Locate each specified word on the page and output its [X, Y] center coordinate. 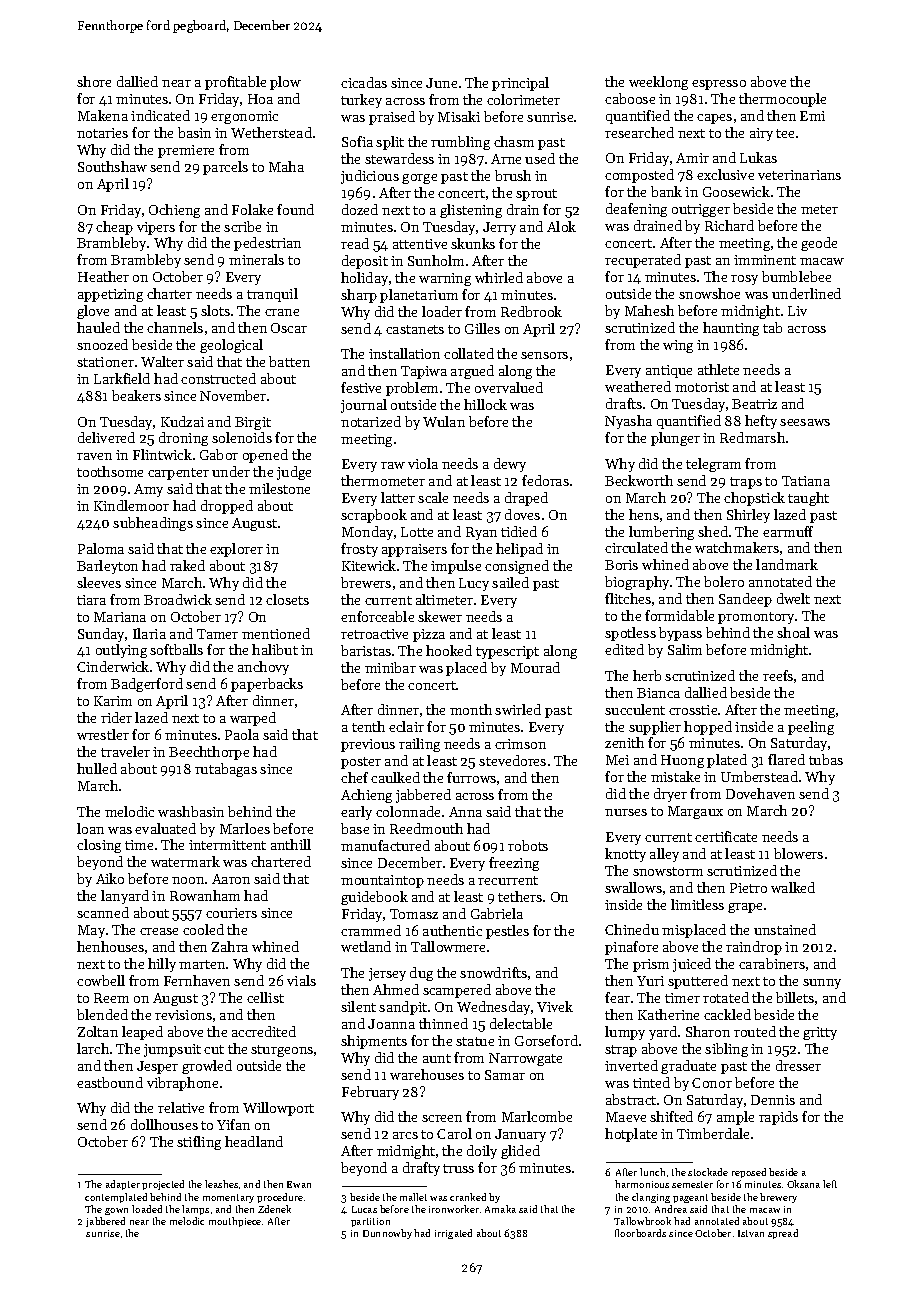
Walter [162, 361]
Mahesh [649, 310]
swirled [518, 709]
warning [445, 279]
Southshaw [112, 166]
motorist [702, 387]
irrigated [453, 1234]
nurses [626, 812]
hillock [485, 404]
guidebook [374, 898]
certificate [726, 836]
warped [253, 719]
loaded [147, 1209]
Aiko [110, 878]
